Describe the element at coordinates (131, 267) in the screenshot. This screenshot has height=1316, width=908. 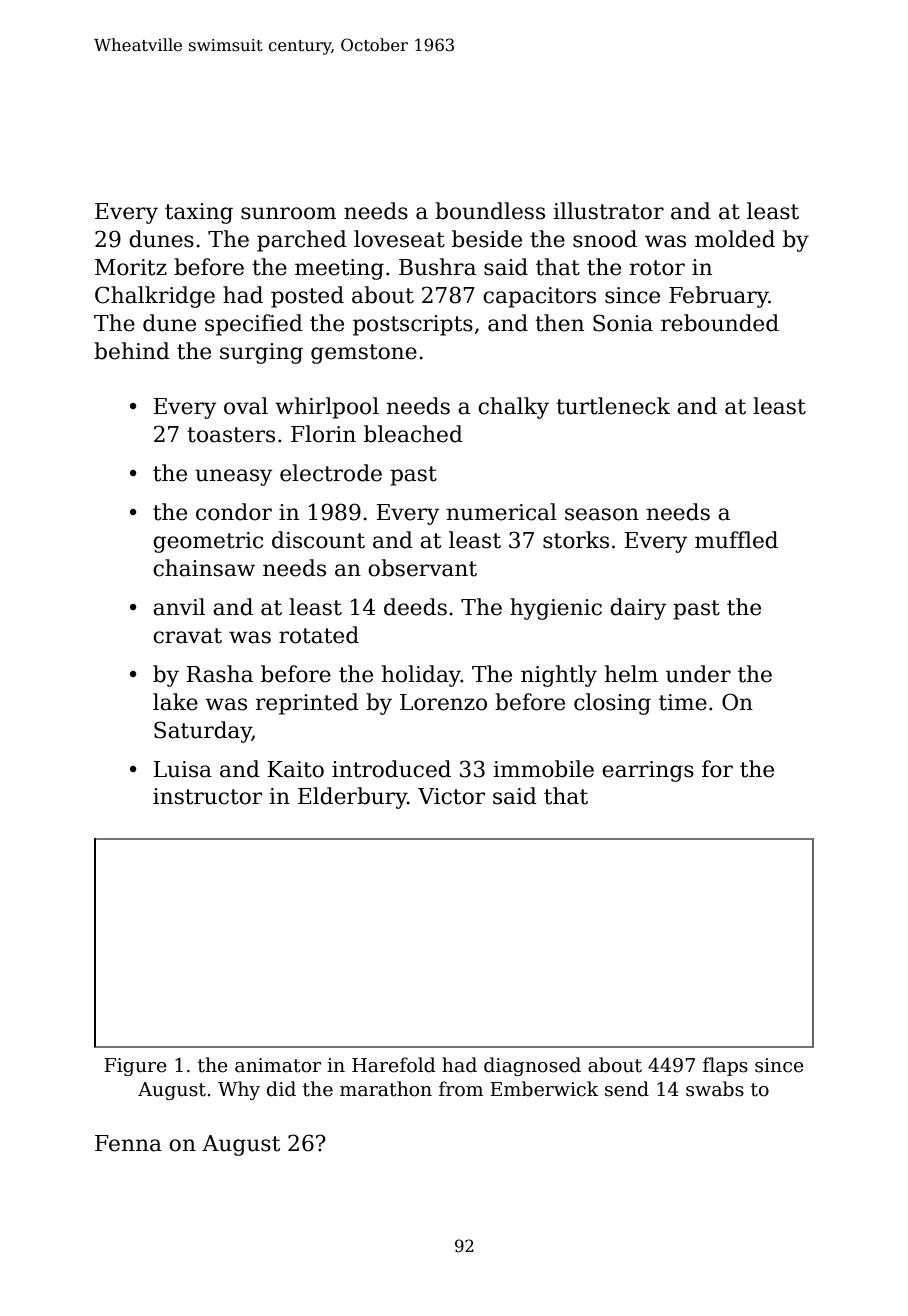
I see `Moritz` at that location.
